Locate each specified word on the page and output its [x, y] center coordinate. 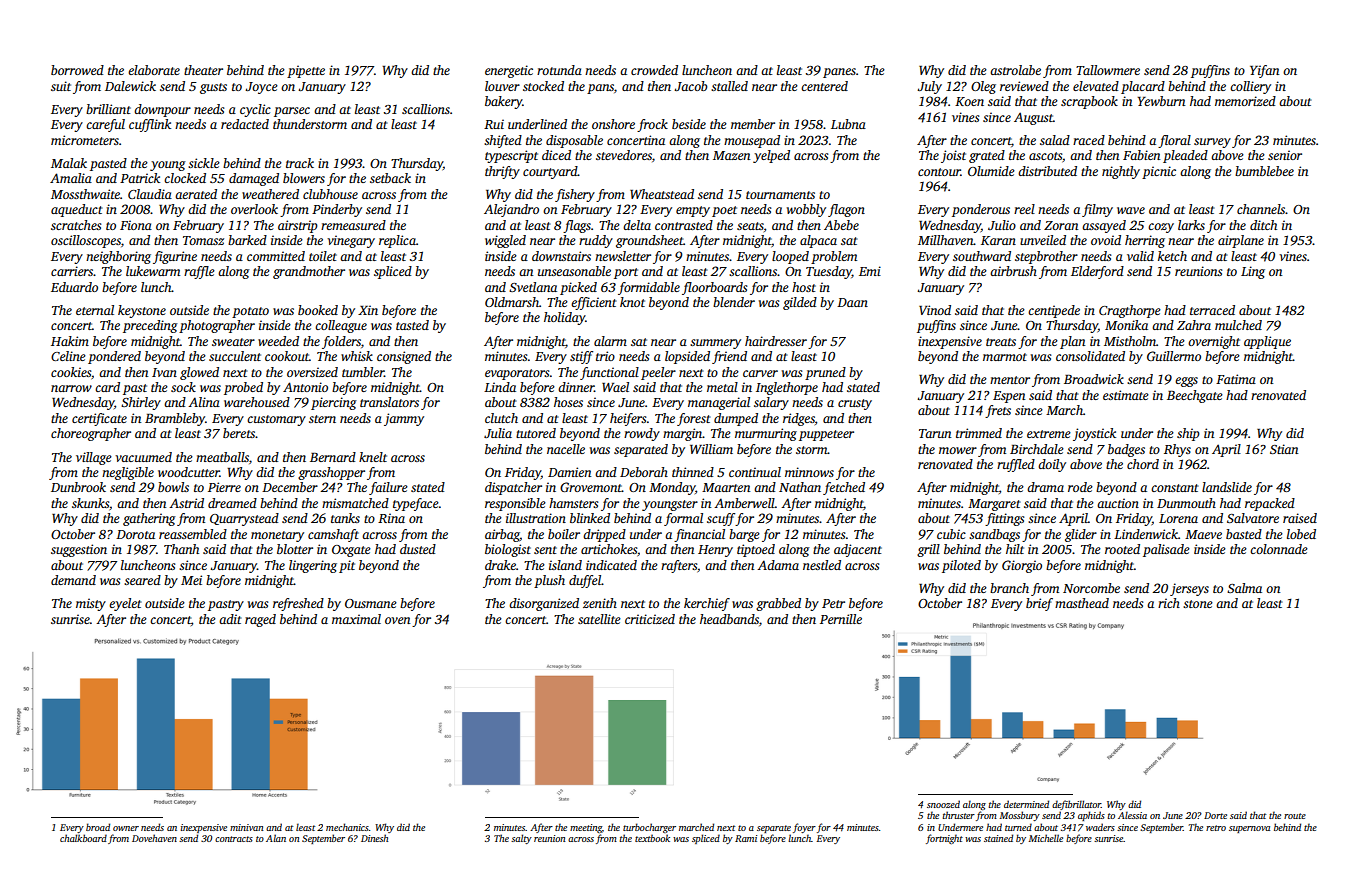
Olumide [991, 171]
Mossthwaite [85, 194]
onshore [613, 124]
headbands [729, 619]
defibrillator [1076, 805]
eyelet [125, 604]
